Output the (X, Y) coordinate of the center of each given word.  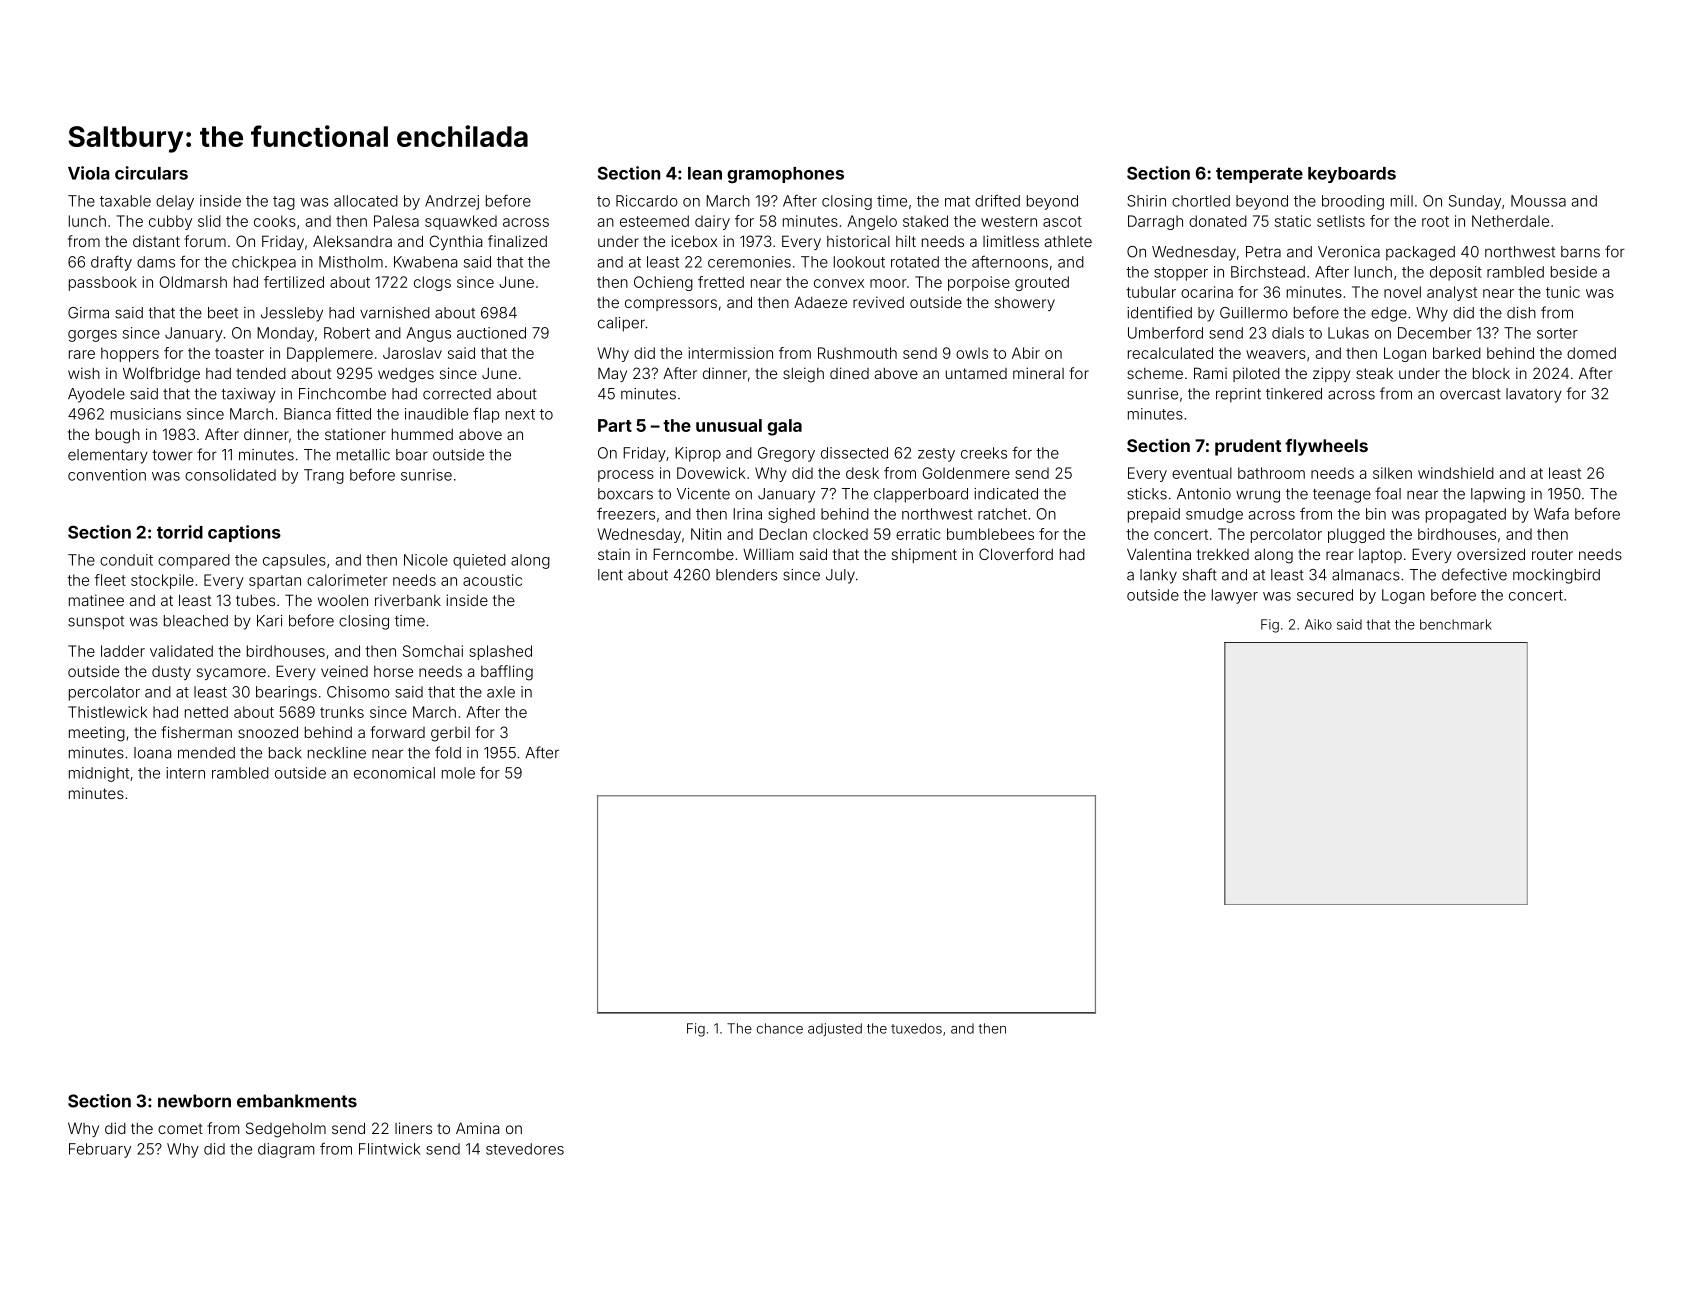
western (1009, 221)
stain (614, 554)
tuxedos (916, 1028)
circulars (151, 173)
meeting (97, 734)
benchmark (1456, 624)
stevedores (525, 1149)
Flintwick (389, 1149)
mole (458, 773)
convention (107, 475)
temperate (1259, 175)
